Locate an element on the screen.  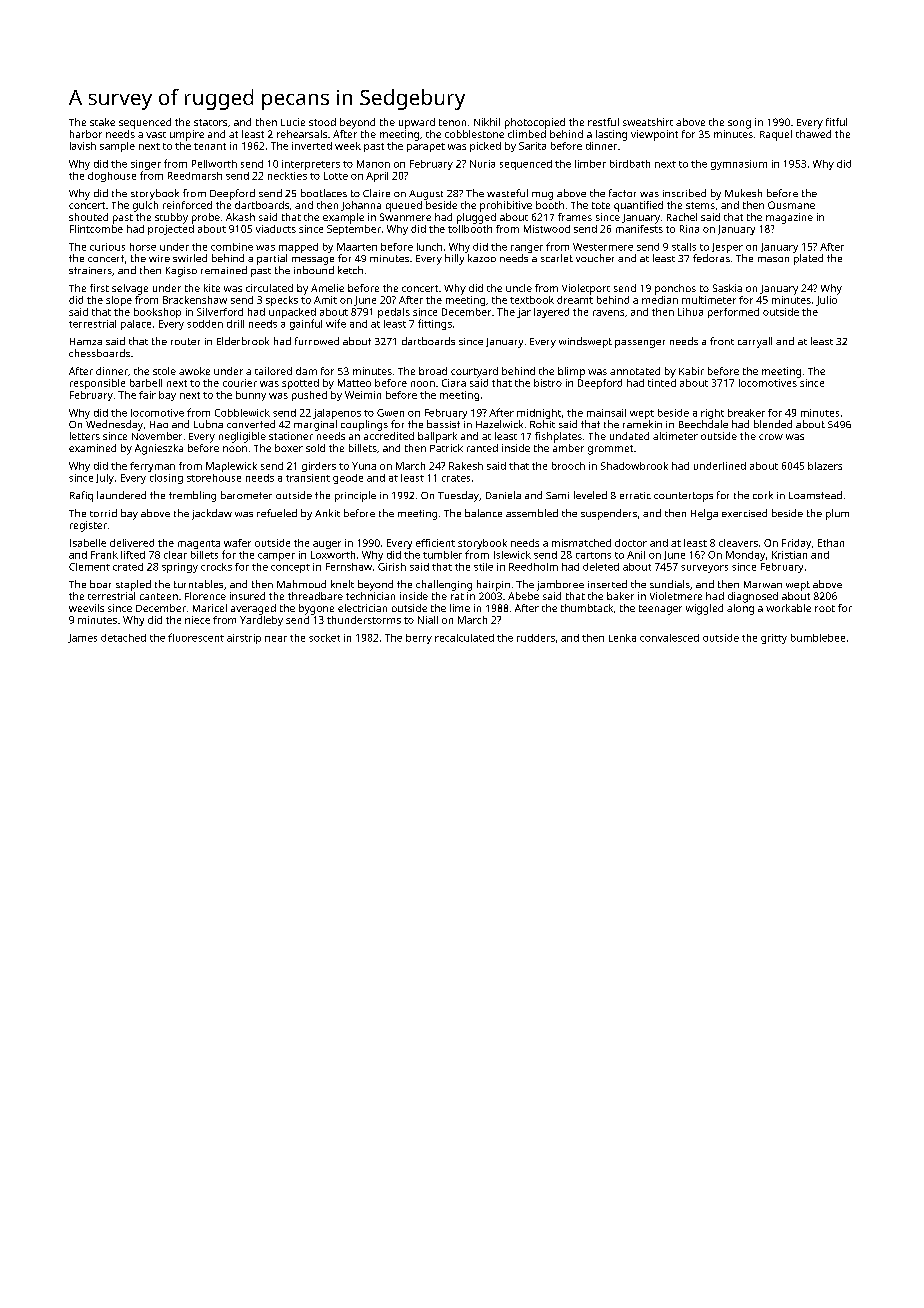
stators is located at coordinates (210, 122).
